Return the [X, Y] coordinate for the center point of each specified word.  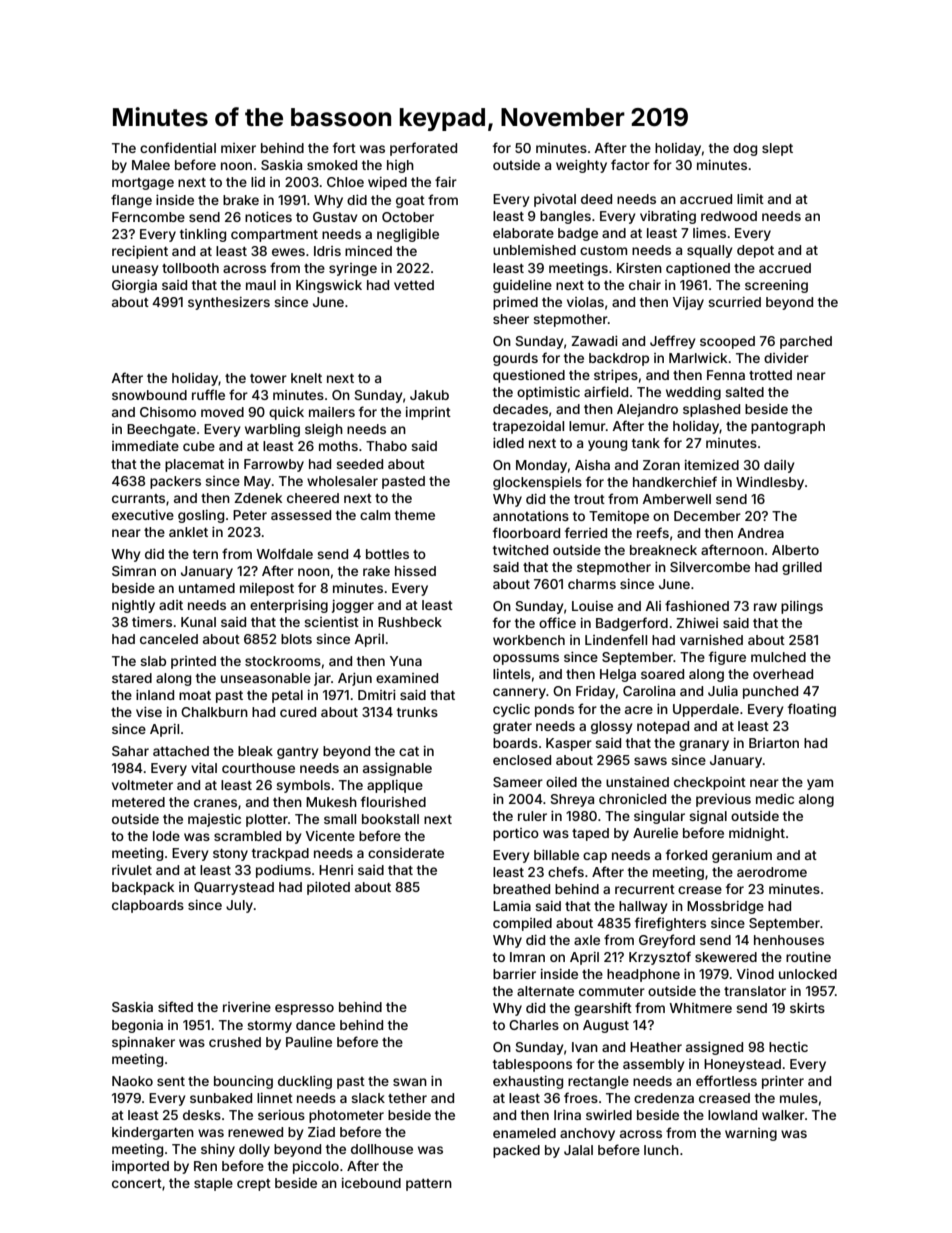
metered [138, 802]
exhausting [528, 1082]
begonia [137, 1026]
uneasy [135, 270]
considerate [406, 853]
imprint [428, 413]
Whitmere [700, 1008]
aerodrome [772, 872]
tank [646, 443]
